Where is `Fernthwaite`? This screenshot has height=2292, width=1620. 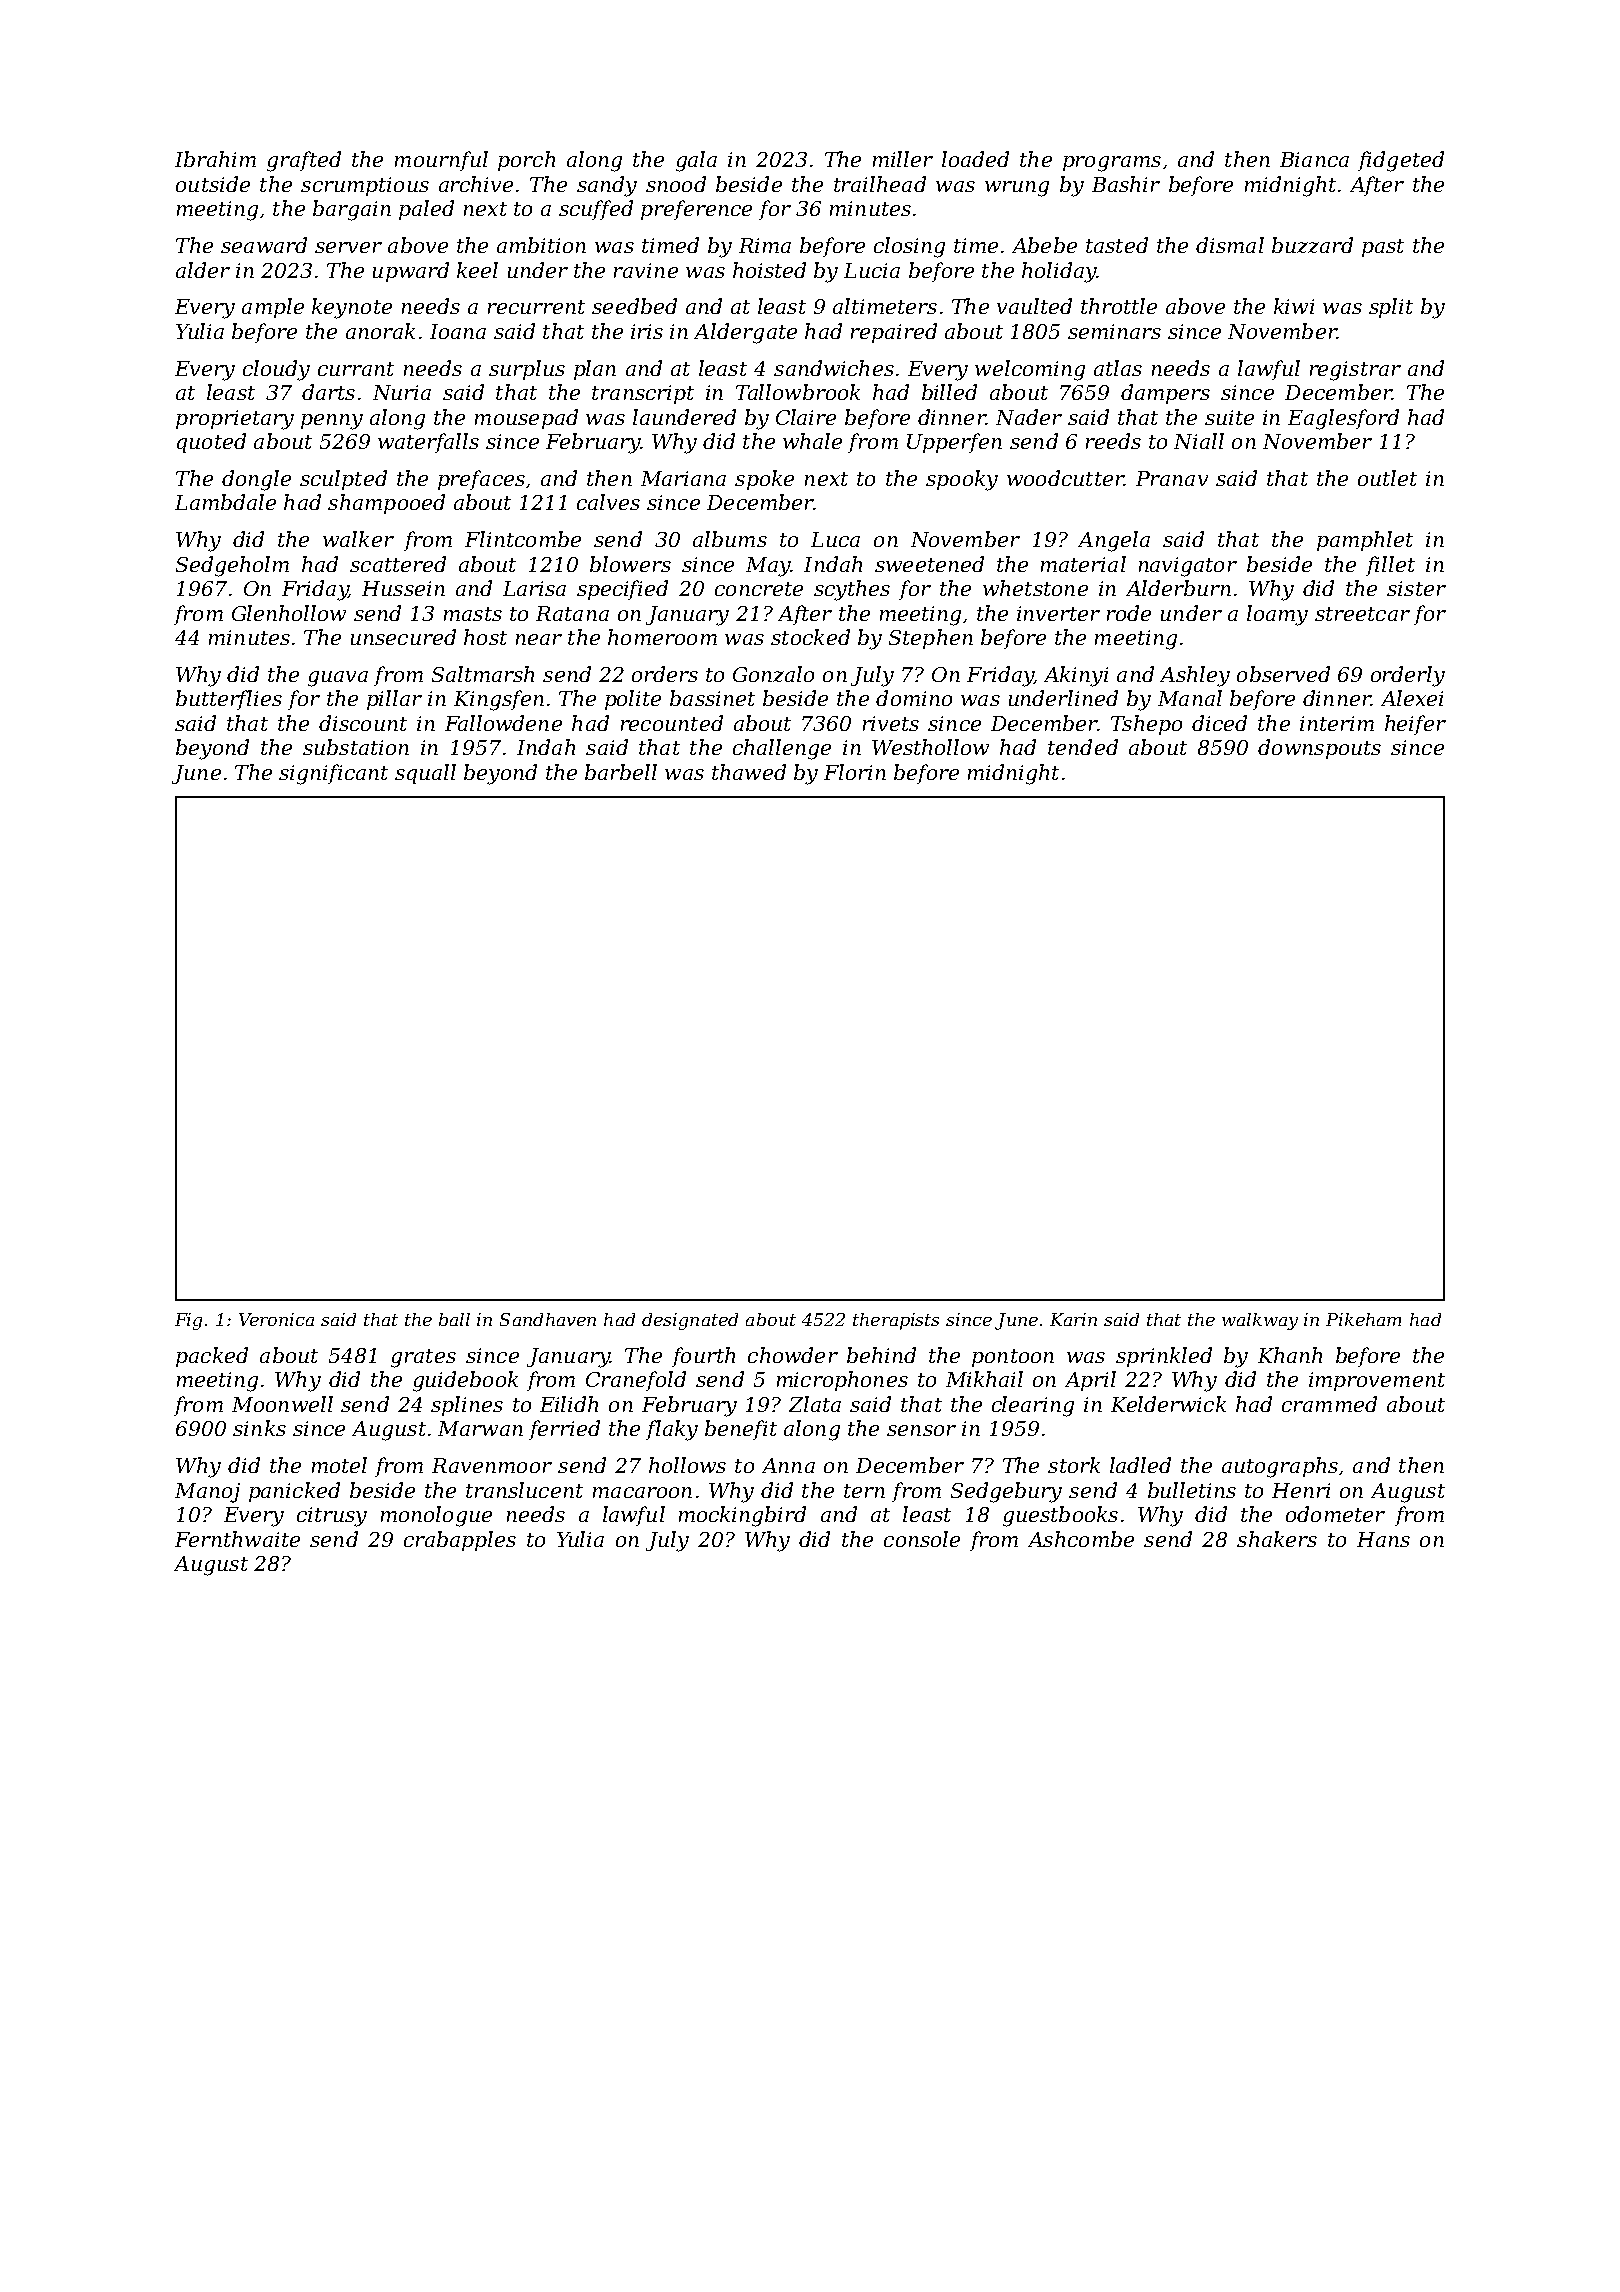
Fernthwaite is located at coordinates (237, 1539).
